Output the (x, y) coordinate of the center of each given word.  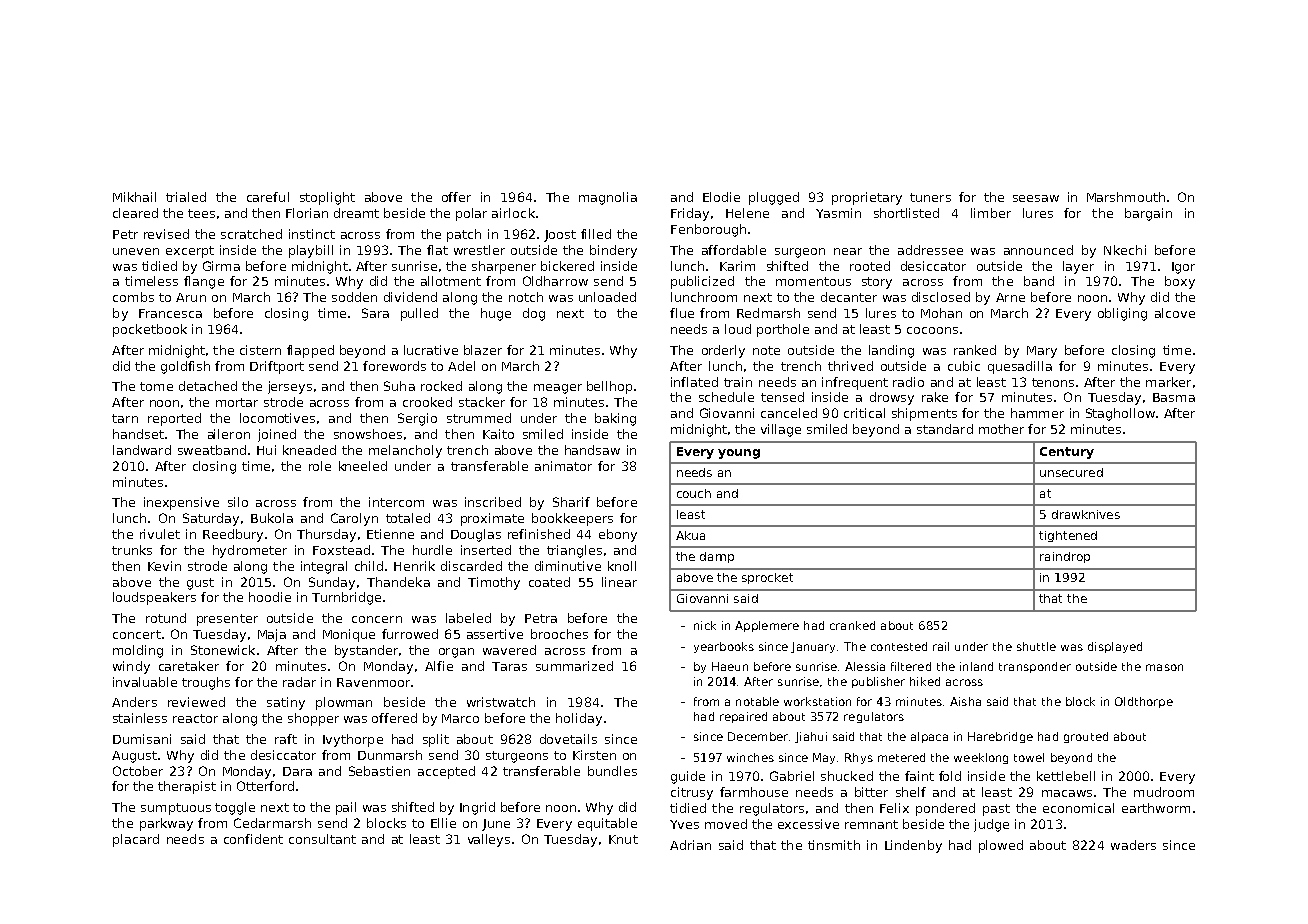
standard (945, 429)
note (766, 350)
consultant (322, 839)
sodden (354, 297)
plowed (1001, 846)
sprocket (767, 578)
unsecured (1071, 472)
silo (238, 502)
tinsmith (834, 845)
